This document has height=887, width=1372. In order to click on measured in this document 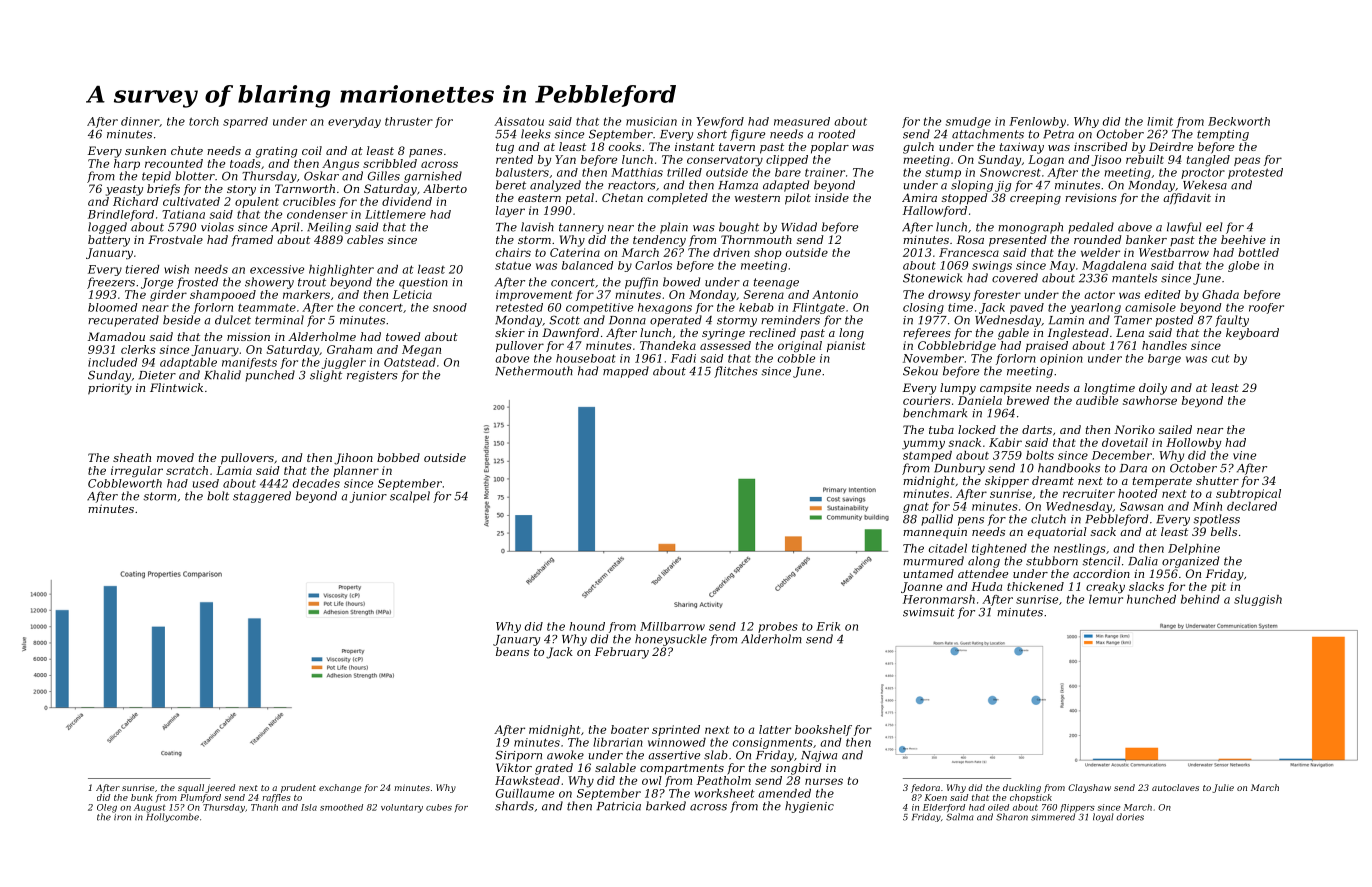, I will do `click(802, 121)`.
